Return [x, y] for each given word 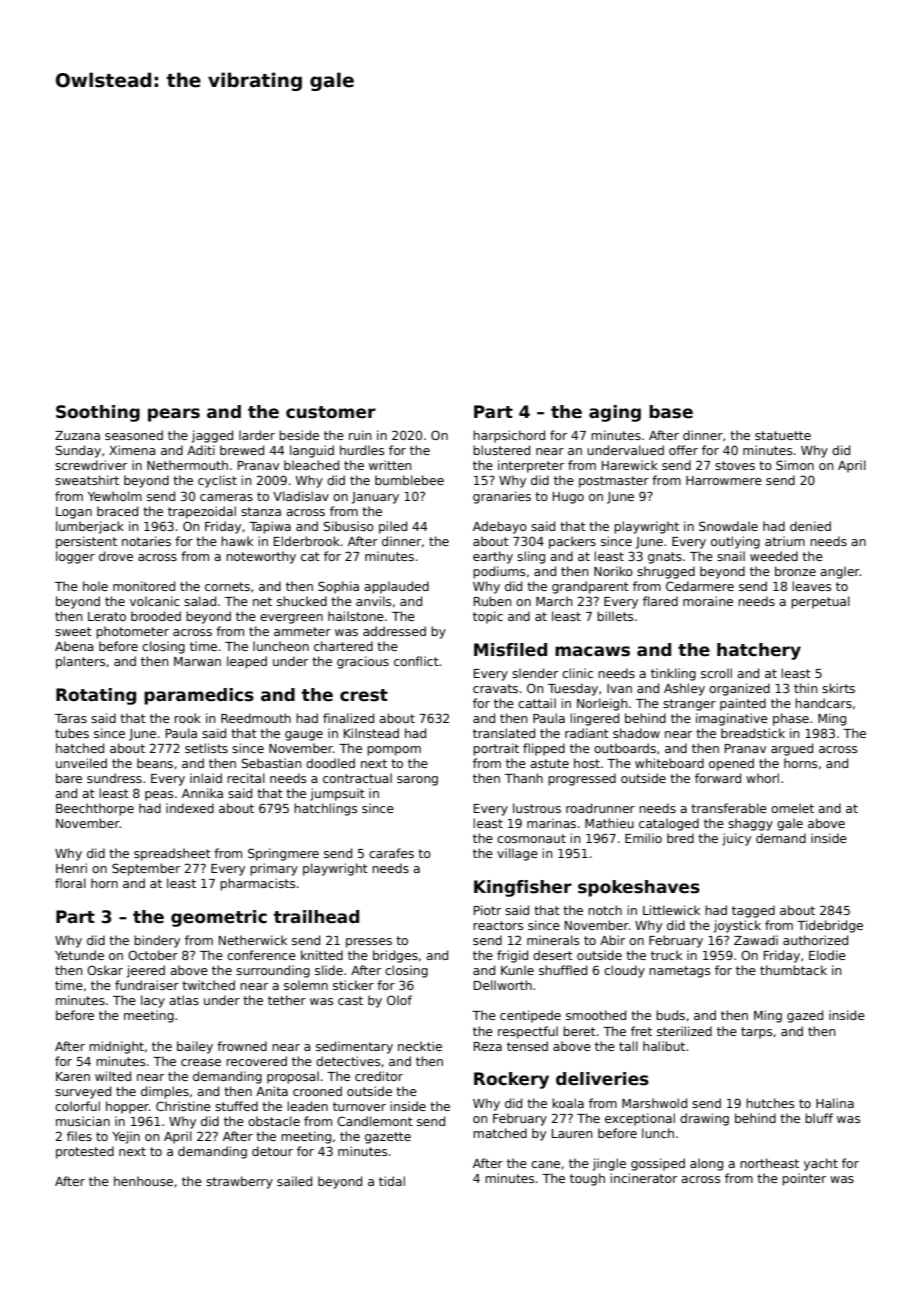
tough [587, 1179]
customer [331, 412]
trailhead [316, 917]
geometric [219, 918]
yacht [821, 1164]
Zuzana [77, 435]
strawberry [239, 1182]
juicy [736, 839]
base [671, 412]
